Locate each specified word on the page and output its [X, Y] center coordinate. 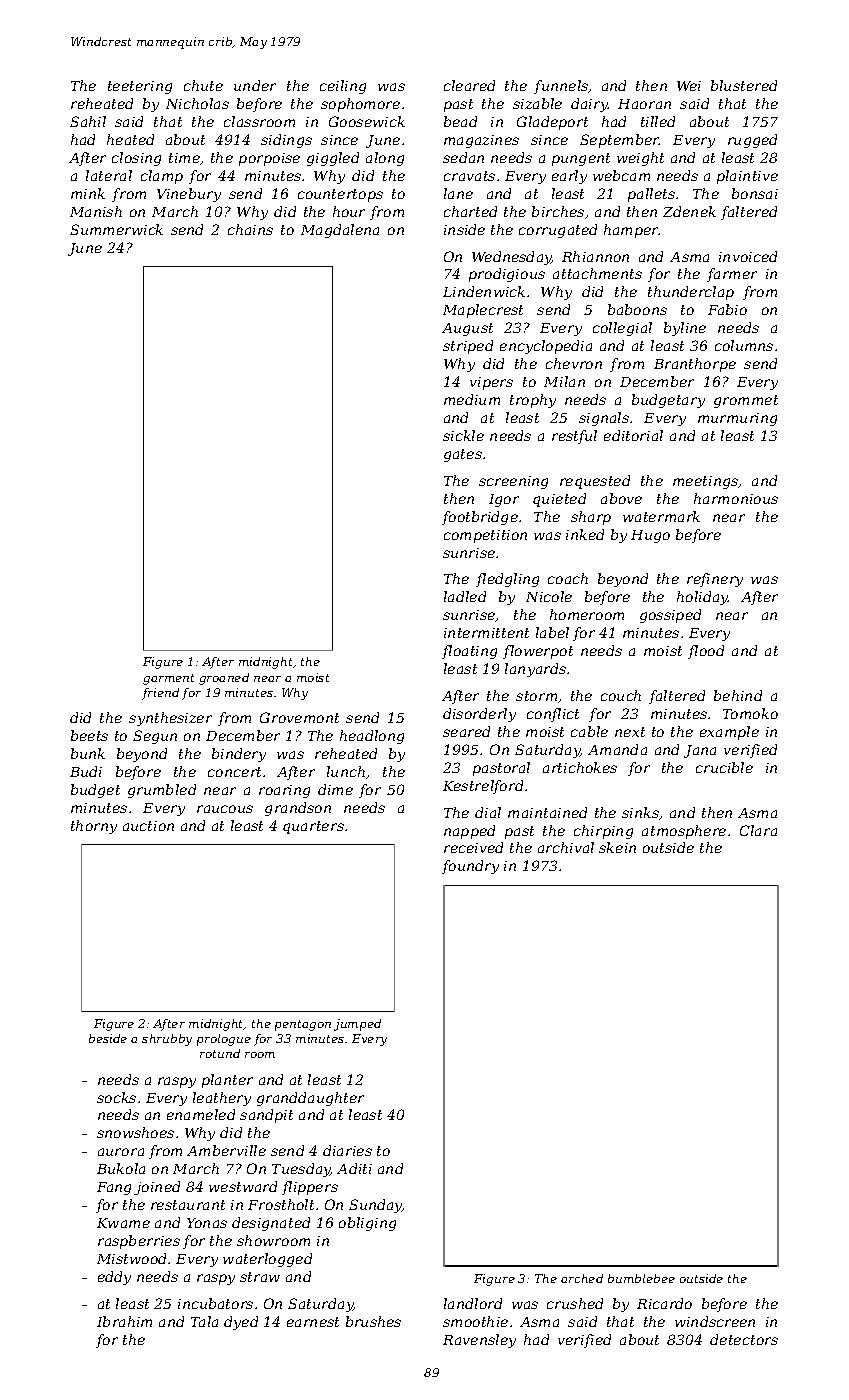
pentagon [303, 1025]
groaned [224, 679]
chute [203, 85]
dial [488, 812]
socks [116, 1097]
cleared [469, 85]
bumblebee [641, 1278]
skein [617, 847]
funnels [561, 87]
